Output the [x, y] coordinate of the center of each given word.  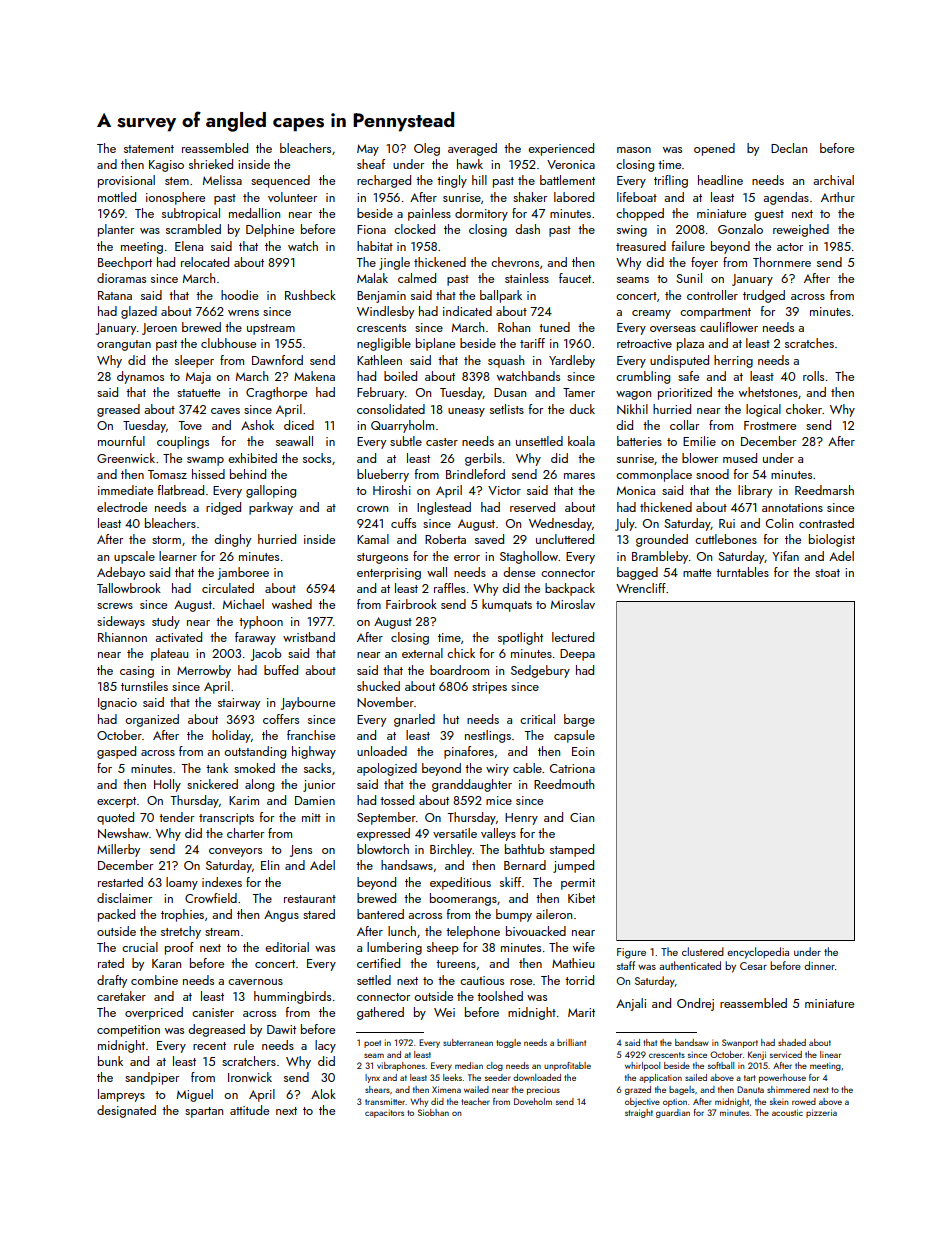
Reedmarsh [824, 490]
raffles [449, 588]
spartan [204, 1112]
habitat [375, 246]
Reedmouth [564, 784]
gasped [116, 752]
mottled [117, 197]
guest [769, 215]
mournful [121, 441]
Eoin [583, 751]
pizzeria [821, 1113]
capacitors [384, 1113]
